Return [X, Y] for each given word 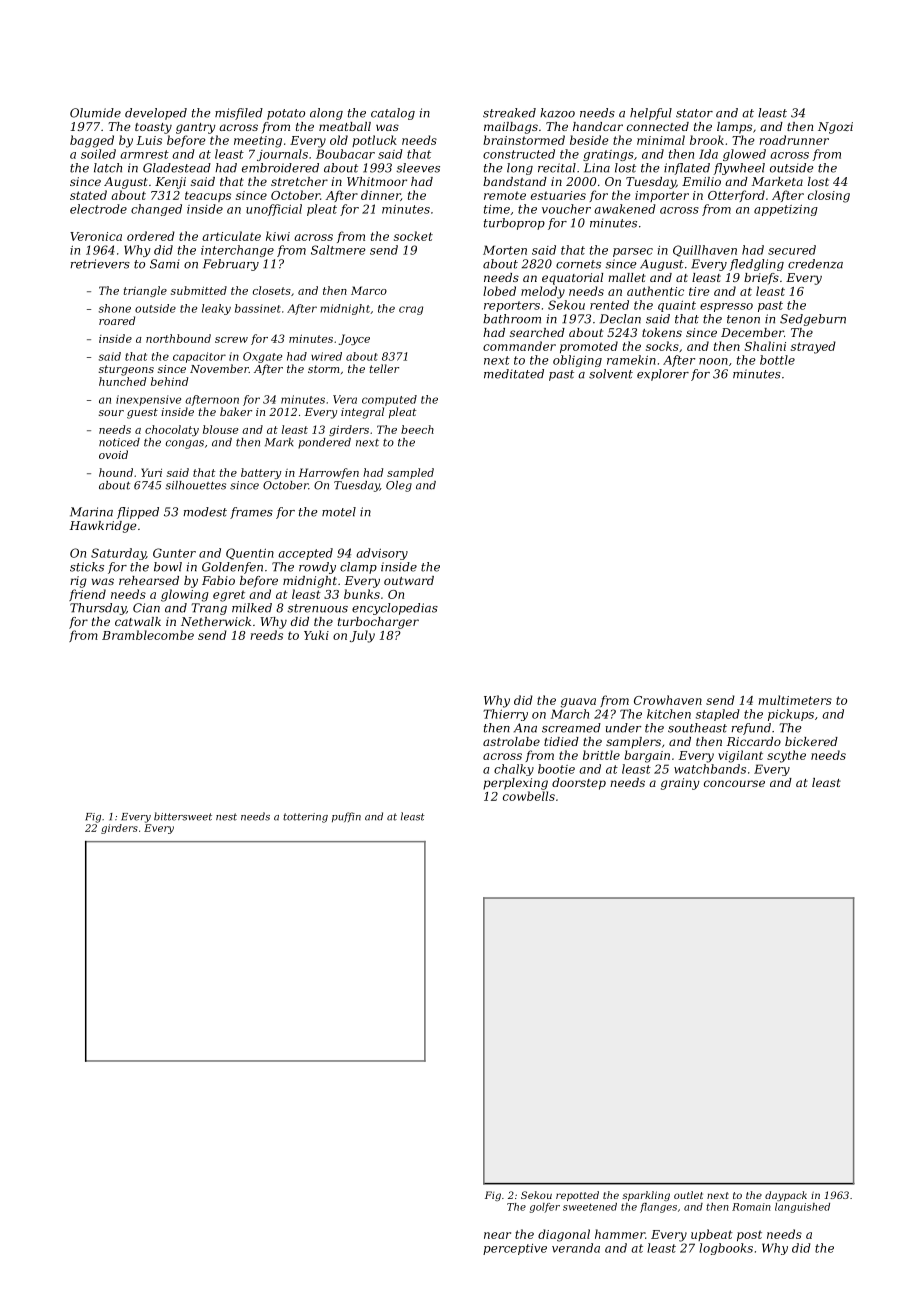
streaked [509, 113]
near [497, 1235]
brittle [601, 755]
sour [111, 413]
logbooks [726, 1249]
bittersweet [183, 816]
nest [226, 817]
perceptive [515, 1249]
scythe [786, 756]
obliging [577, 361]
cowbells [529, 796]
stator [694, 113]
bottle [777, 360]
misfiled [239, 114]
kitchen [669, 714]
